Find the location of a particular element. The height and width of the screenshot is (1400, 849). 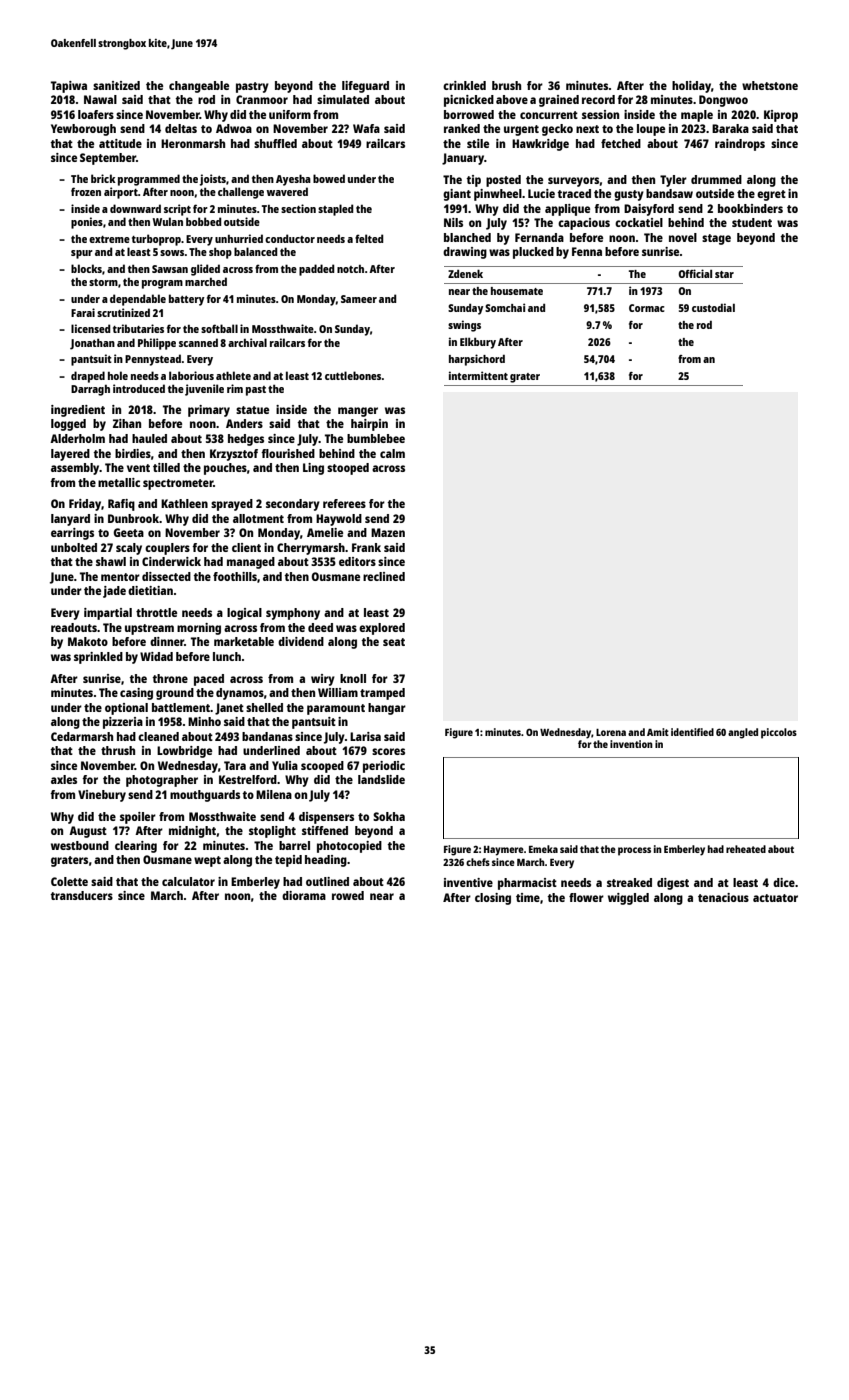

intermittent is located at coordinates (478, 375).
